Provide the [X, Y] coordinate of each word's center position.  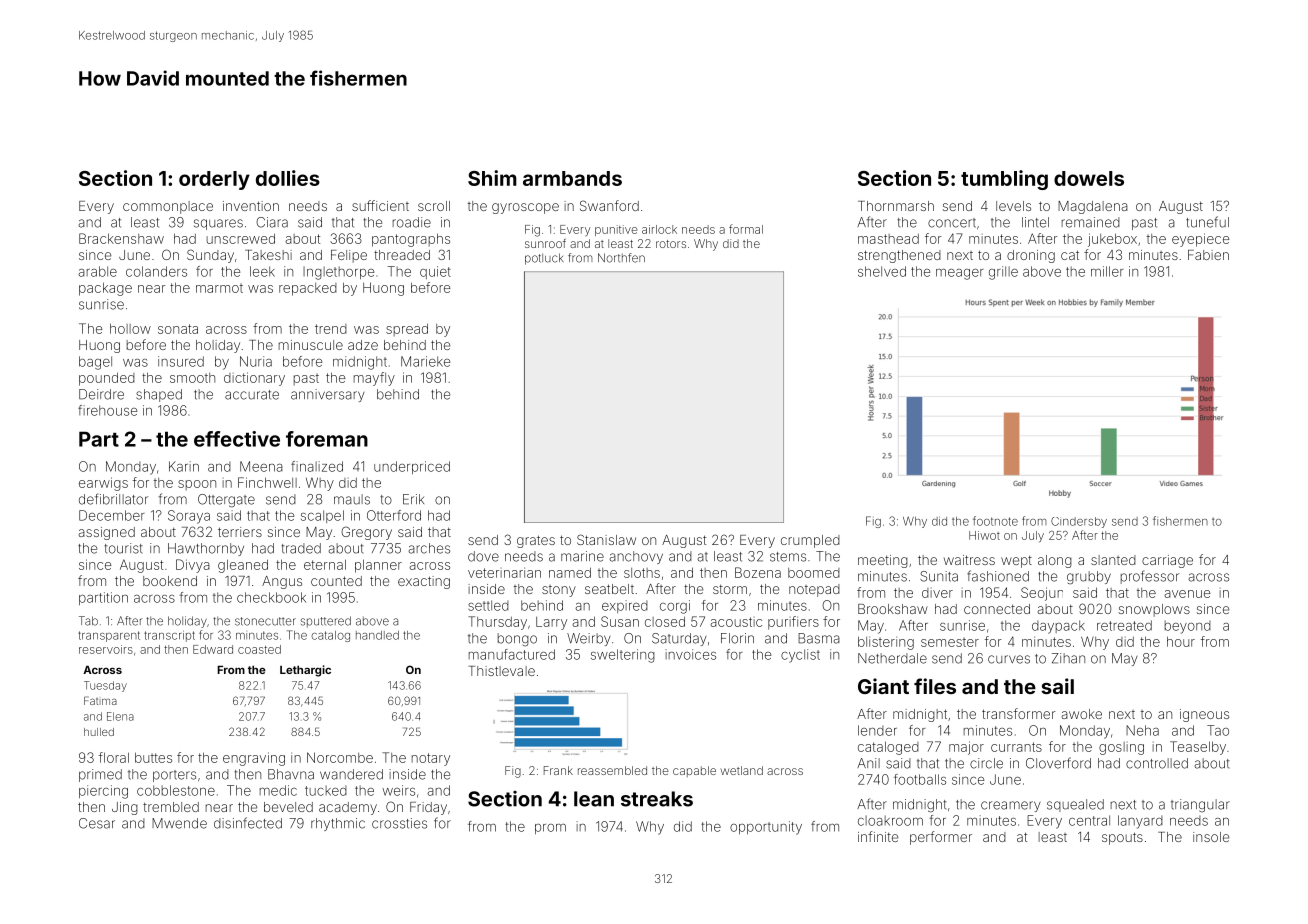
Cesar [97, 823]
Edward [213, 649]
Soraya [189, 517]
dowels [1089, 178]
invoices [691, 654]
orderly [214, 180]
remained [1091, 222]
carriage [1167, 561]
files [935, 686]
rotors [671, 244]
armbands [572, 178]
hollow [130, 328]
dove [483, 556]
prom [550, 829]
